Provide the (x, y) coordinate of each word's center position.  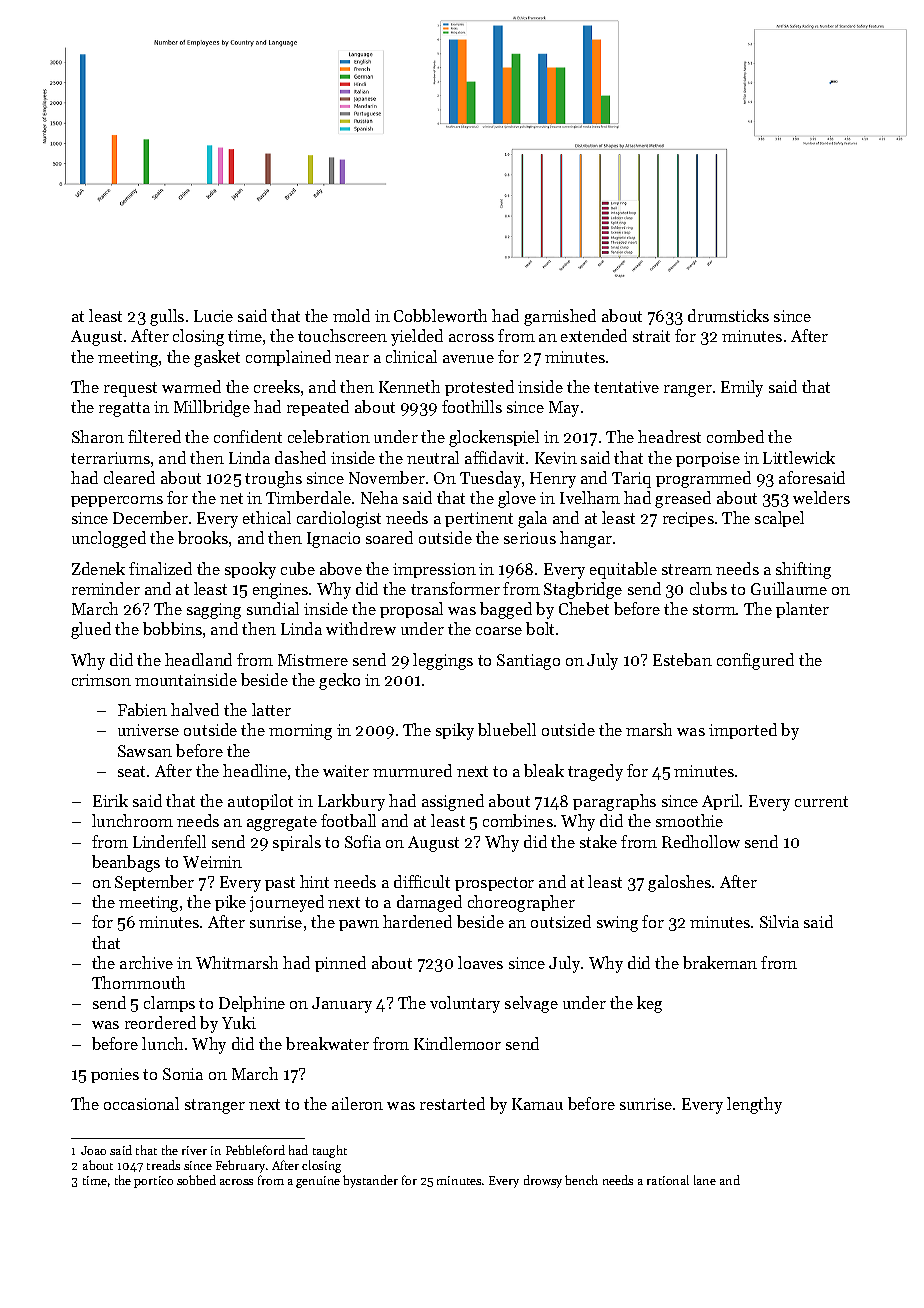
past (280, 884)
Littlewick (799, 457)
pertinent (479, 519)
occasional (141, 1103)
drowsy (543, 1181)
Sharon (98, 436)
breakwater (327, 1043)
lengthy (754, 1105)
